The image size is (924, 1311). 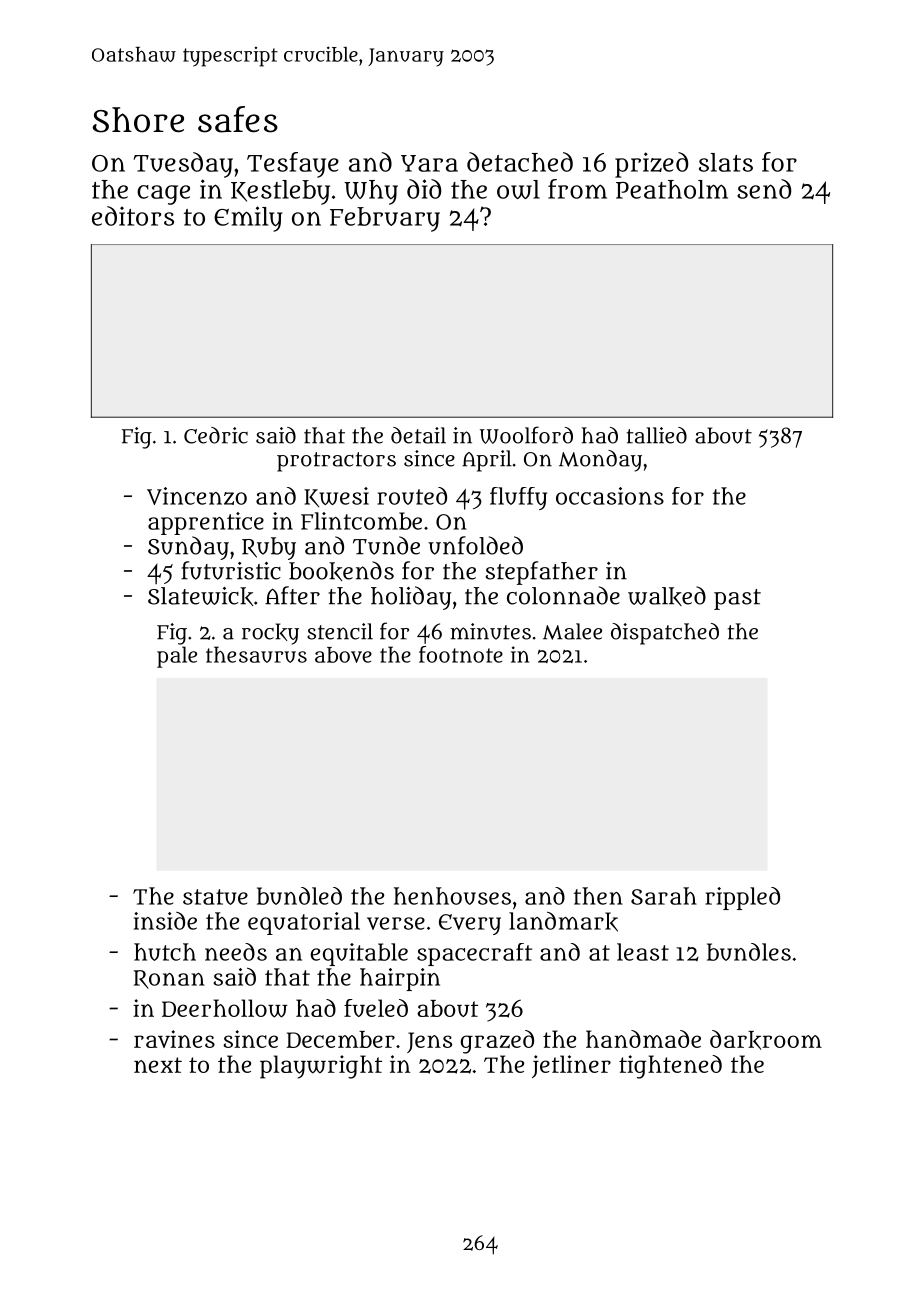 I want to click on send, so click(x=764, y=189).
